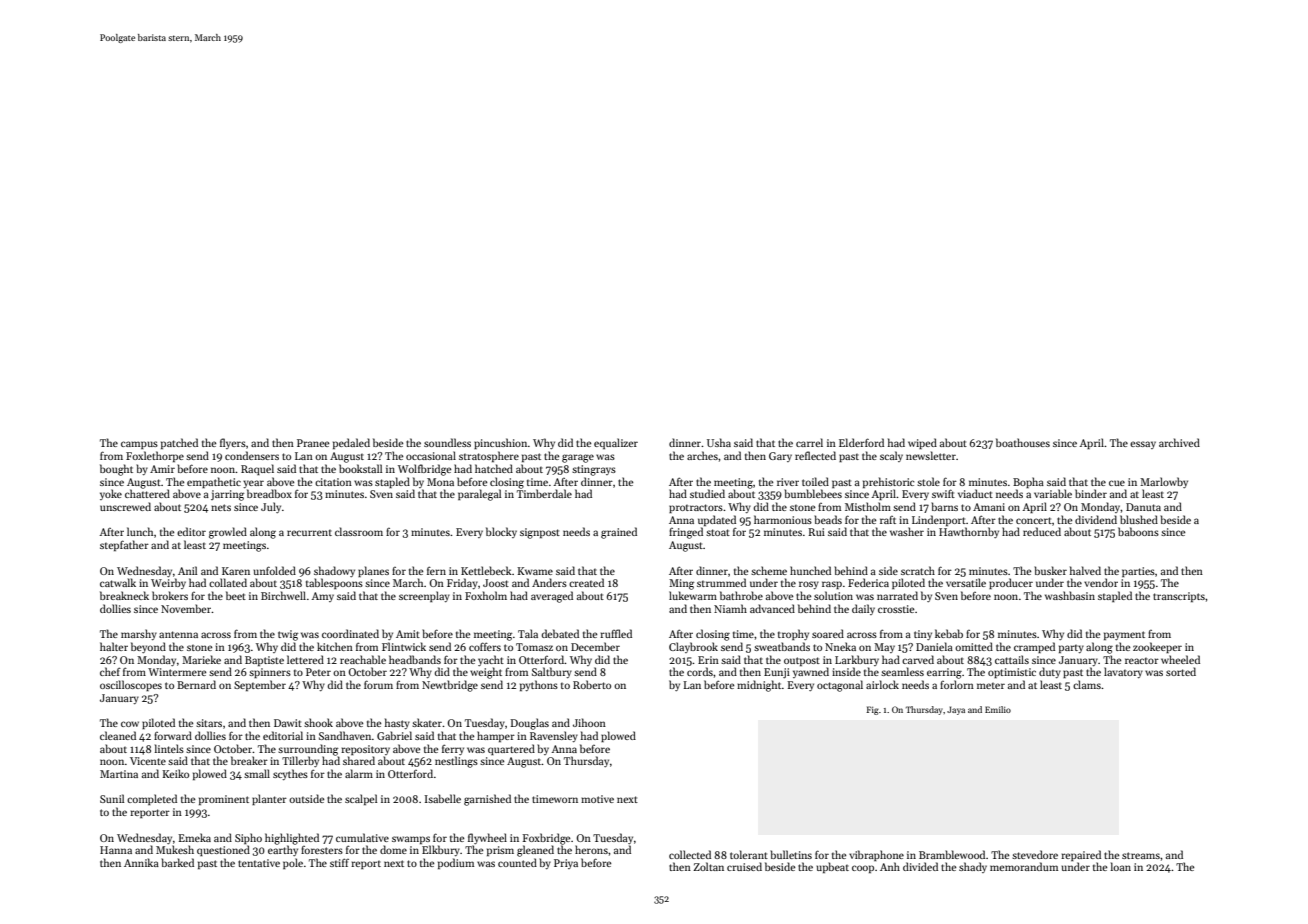 This page has width=1308, height=924. Describe the element at coordinates (540, 533) in the page. I see `signpost` at that location.
